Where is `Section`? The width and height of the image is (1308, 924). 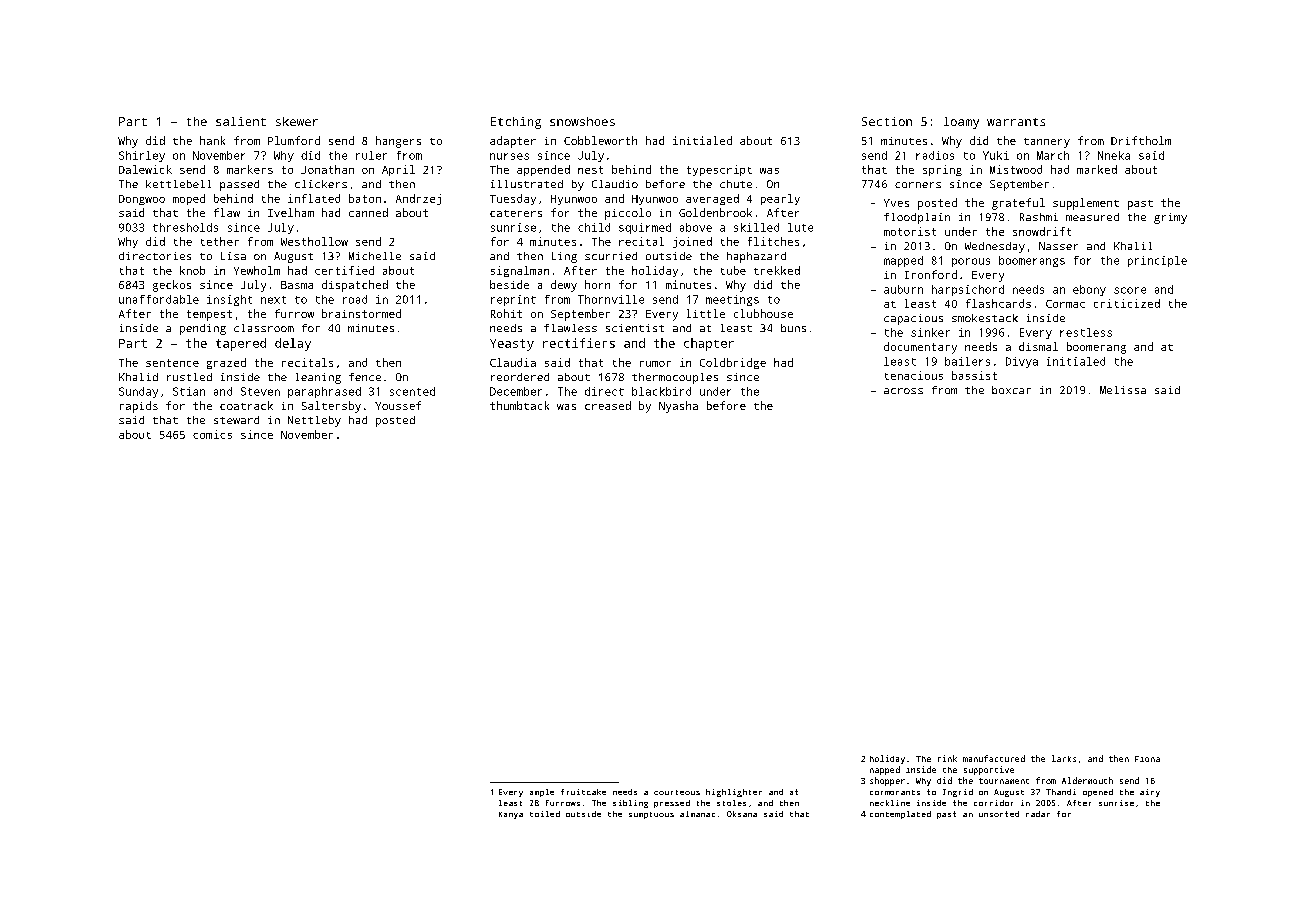 Section is located at coordinates (887, 121).
